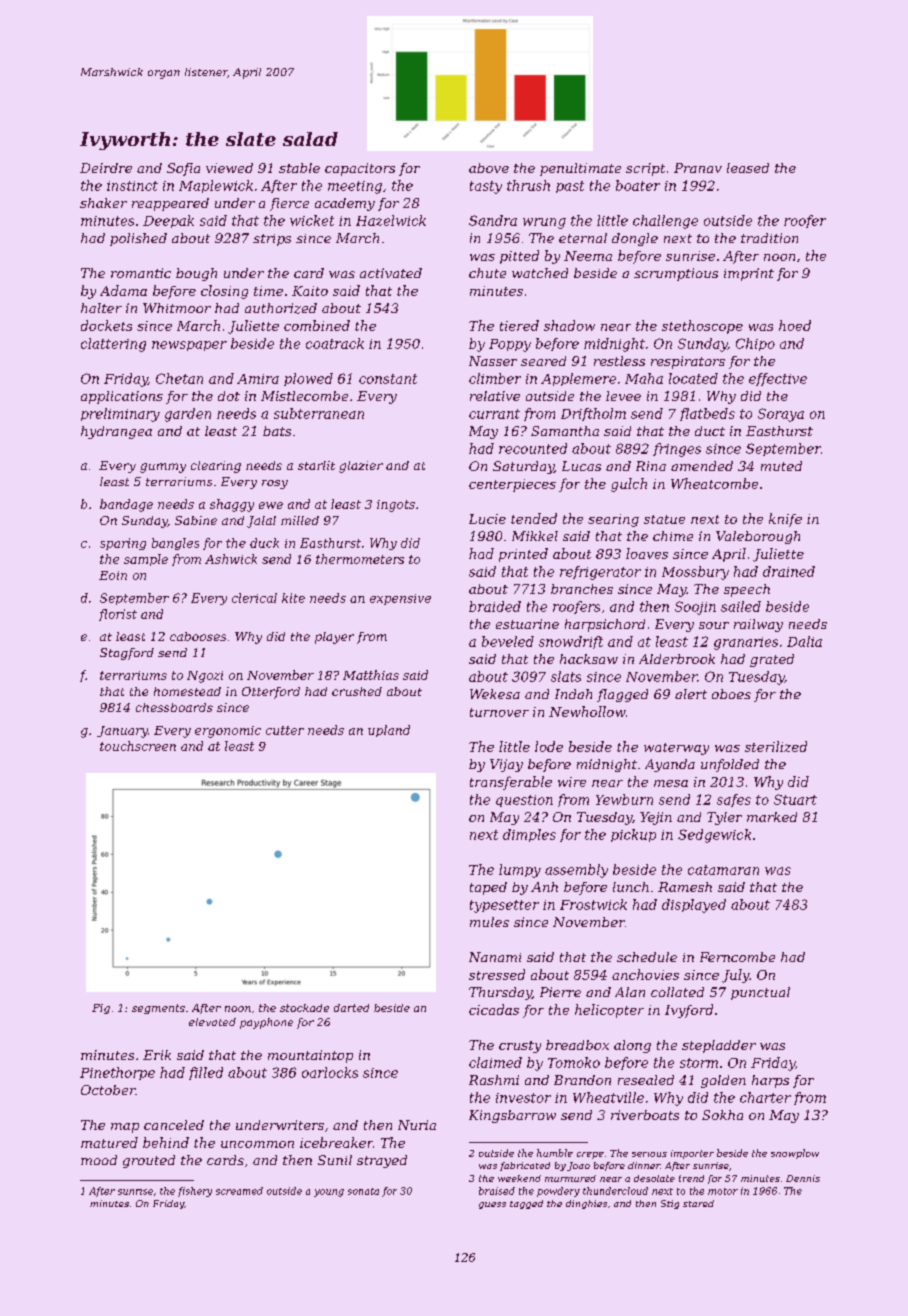 The height and width of the page is (1316, 908). I want to click on braised, so click(497, 1191).
